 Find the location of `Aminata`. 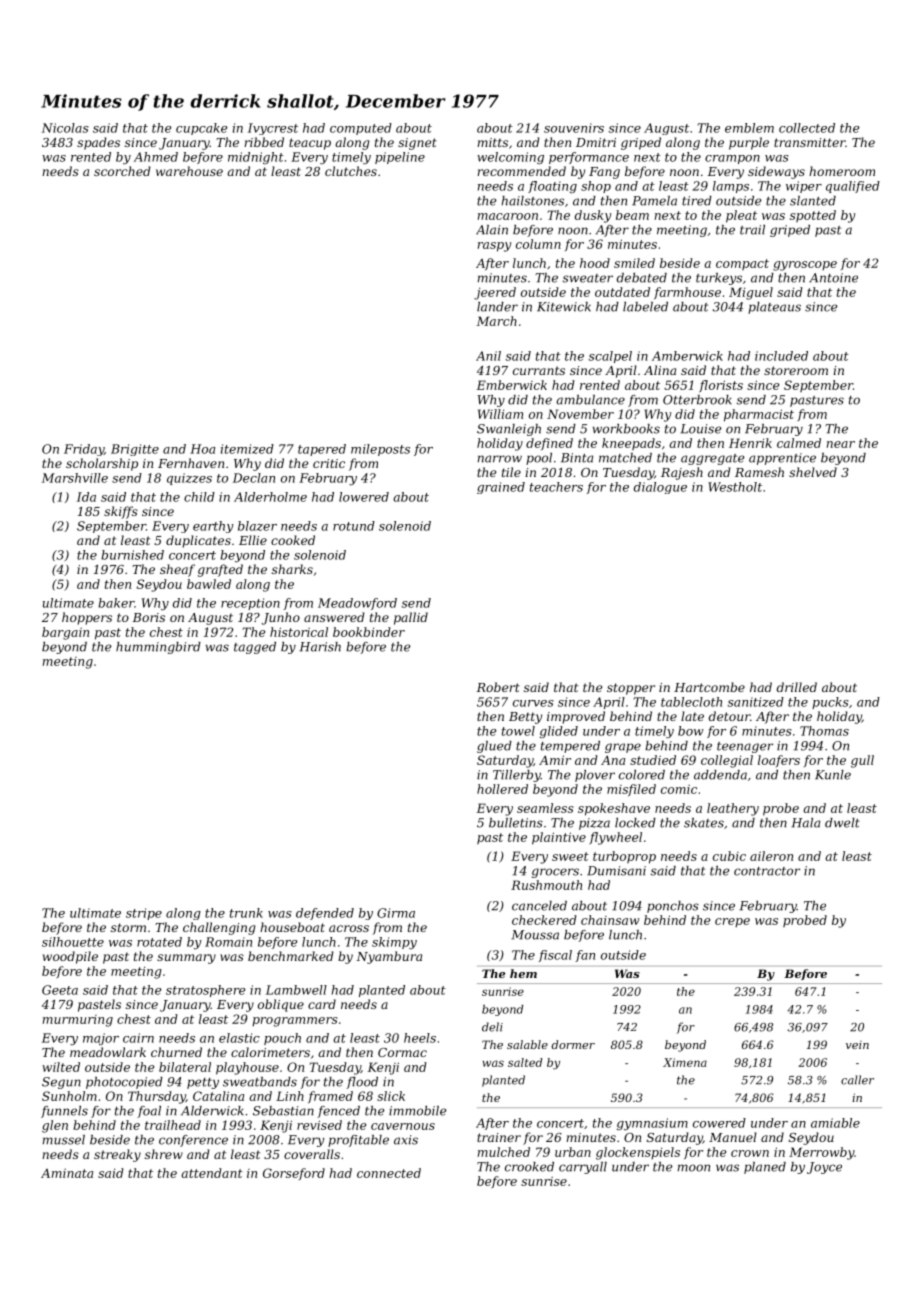

Aminata is located at coordinates (67, 1173).
